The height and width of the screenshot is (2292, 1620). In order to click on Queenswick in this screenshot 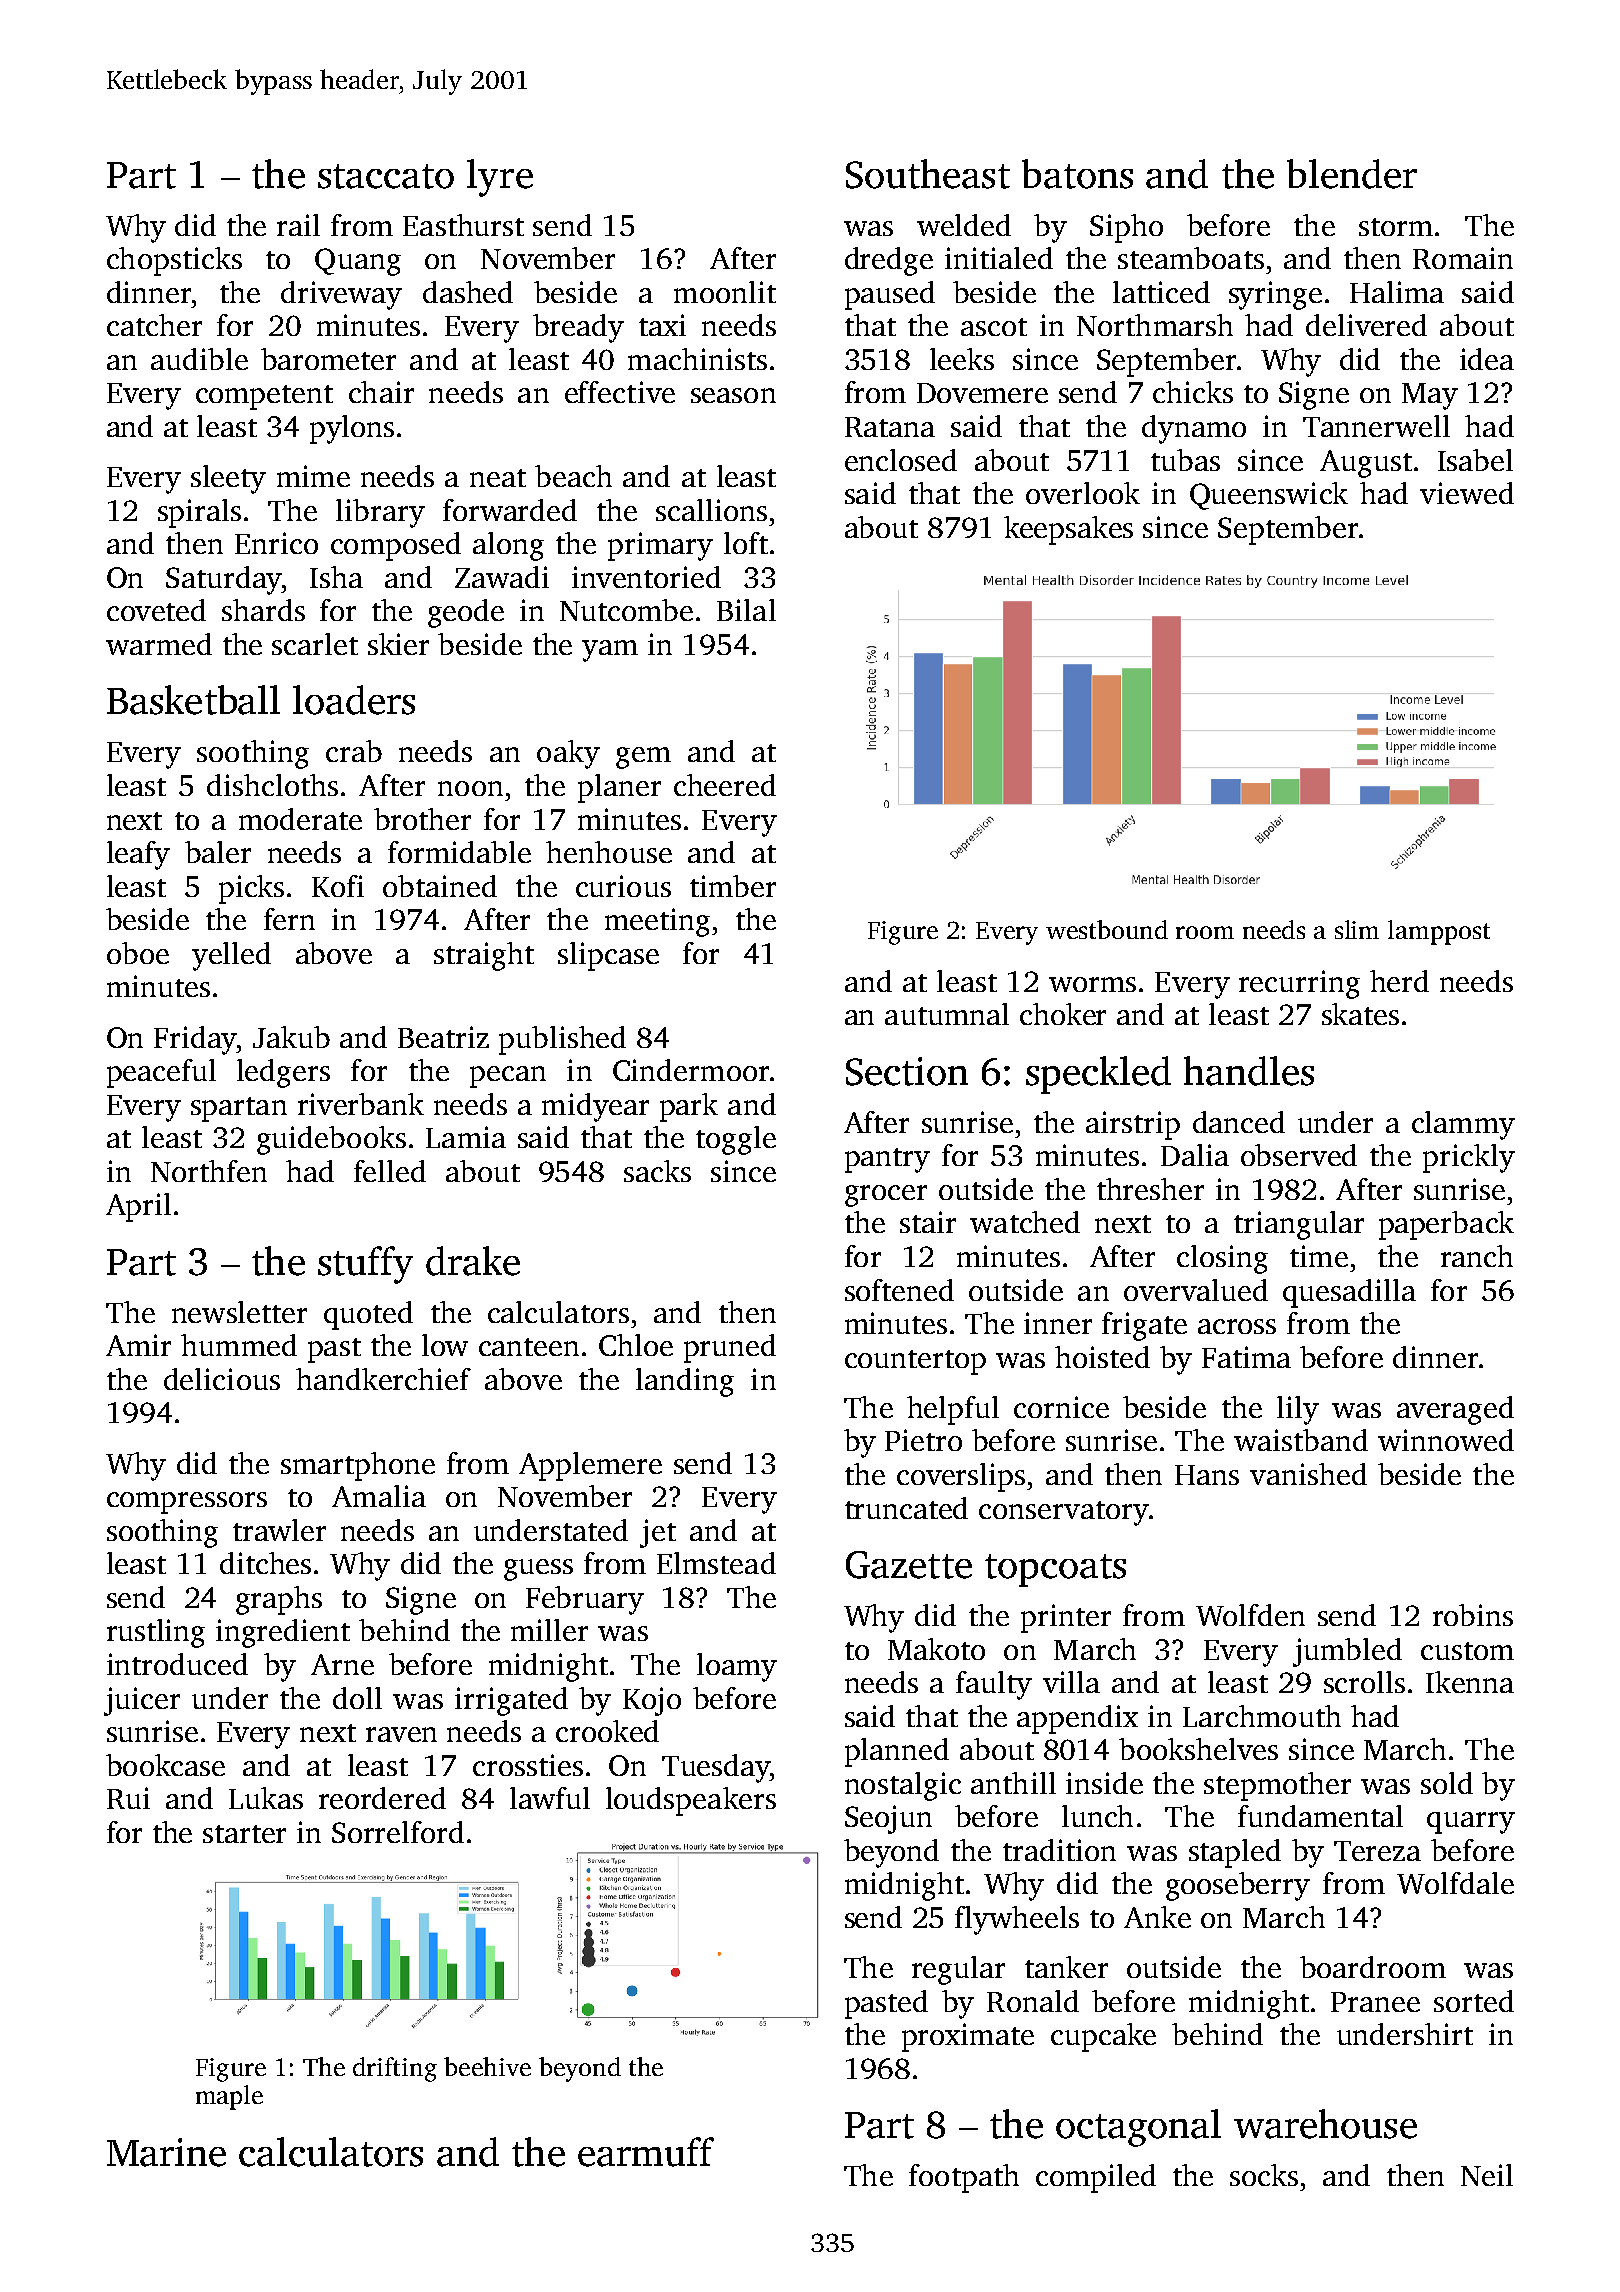, I will do `click(1269, 496)`.
